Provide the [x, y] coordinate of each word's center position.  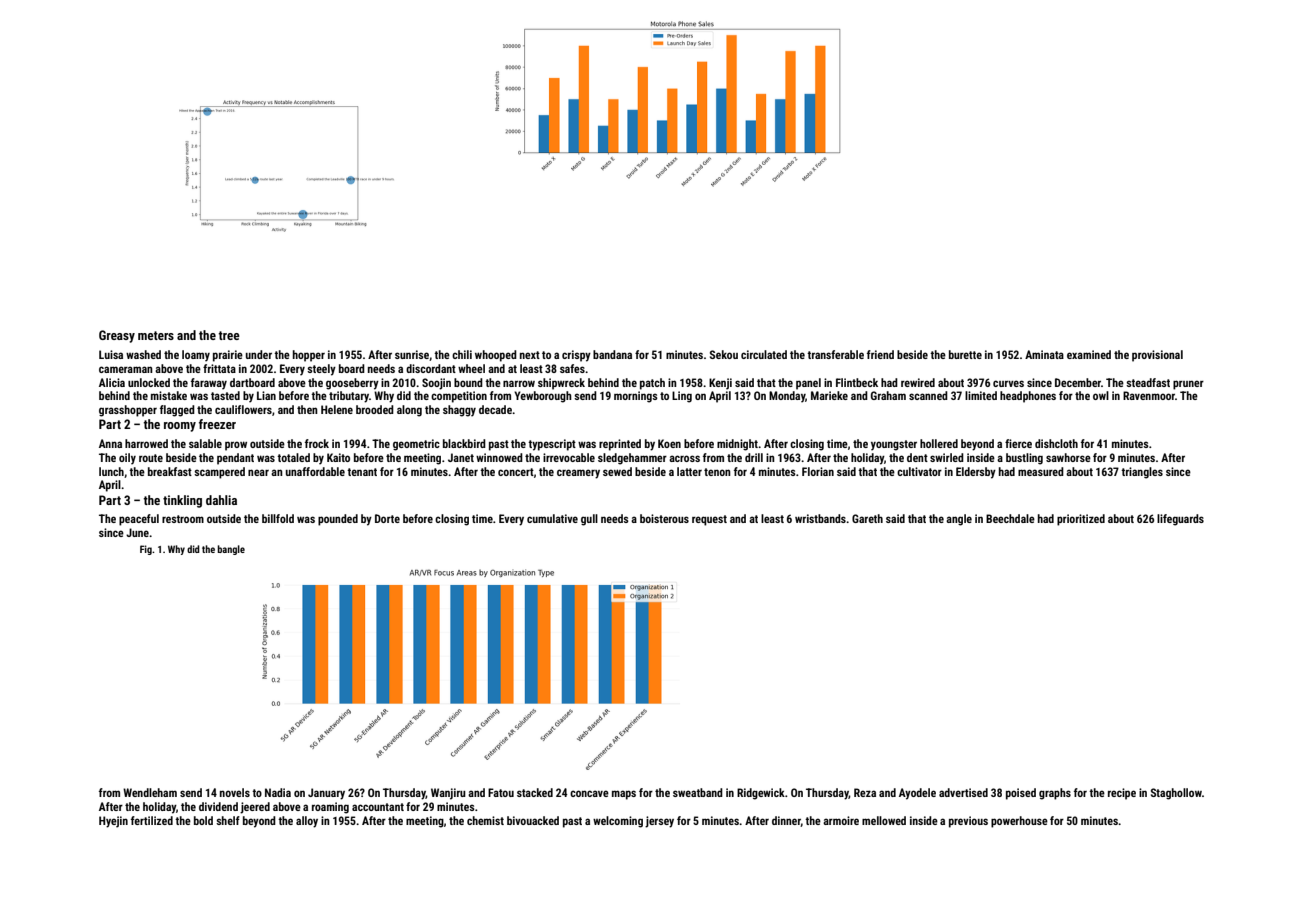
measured [1041, 471]
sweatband [698, 792]
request [709, 520]
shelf [228, 820]
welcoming [618, 822]
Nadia [278, 792]
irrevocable [569, 457]
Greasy [117, 336]
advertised [963, 792]
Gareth [867, 518]
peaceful [139, 520]
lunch [111, 471]
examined [1089, 354]
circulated [764, 354]
